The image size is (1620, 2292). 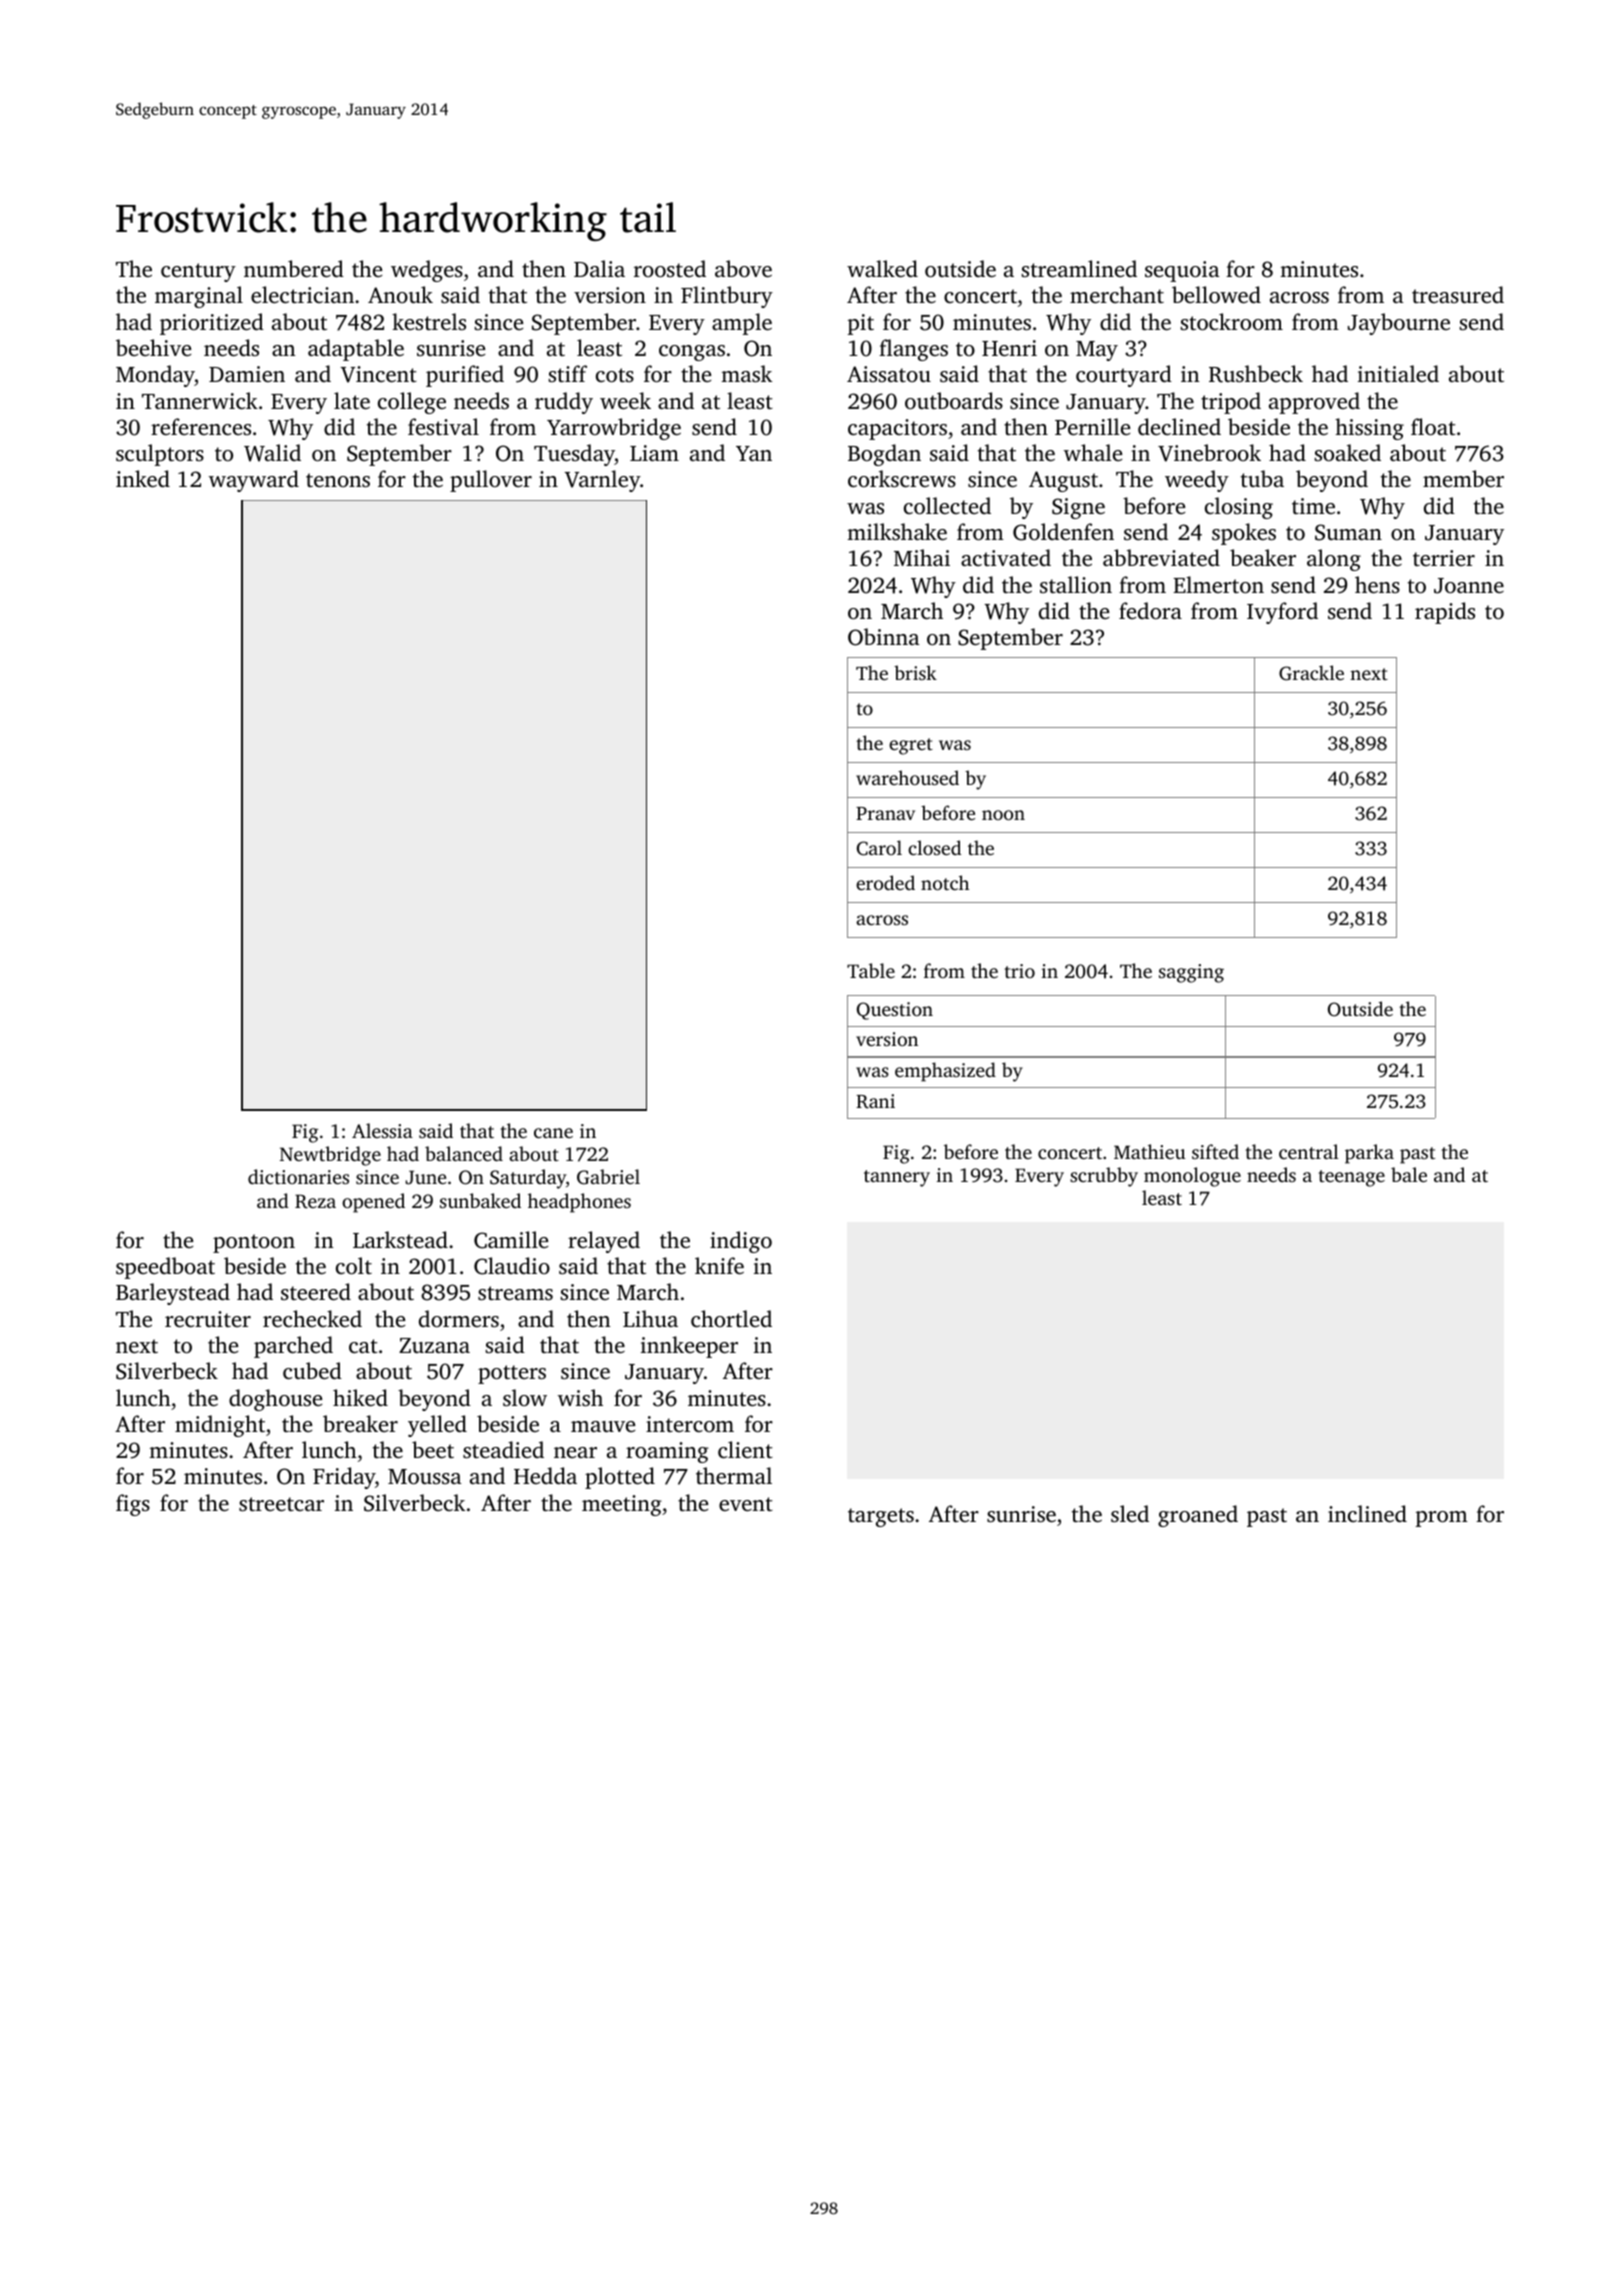 I want to click on century, so click(x=198, y=272).
